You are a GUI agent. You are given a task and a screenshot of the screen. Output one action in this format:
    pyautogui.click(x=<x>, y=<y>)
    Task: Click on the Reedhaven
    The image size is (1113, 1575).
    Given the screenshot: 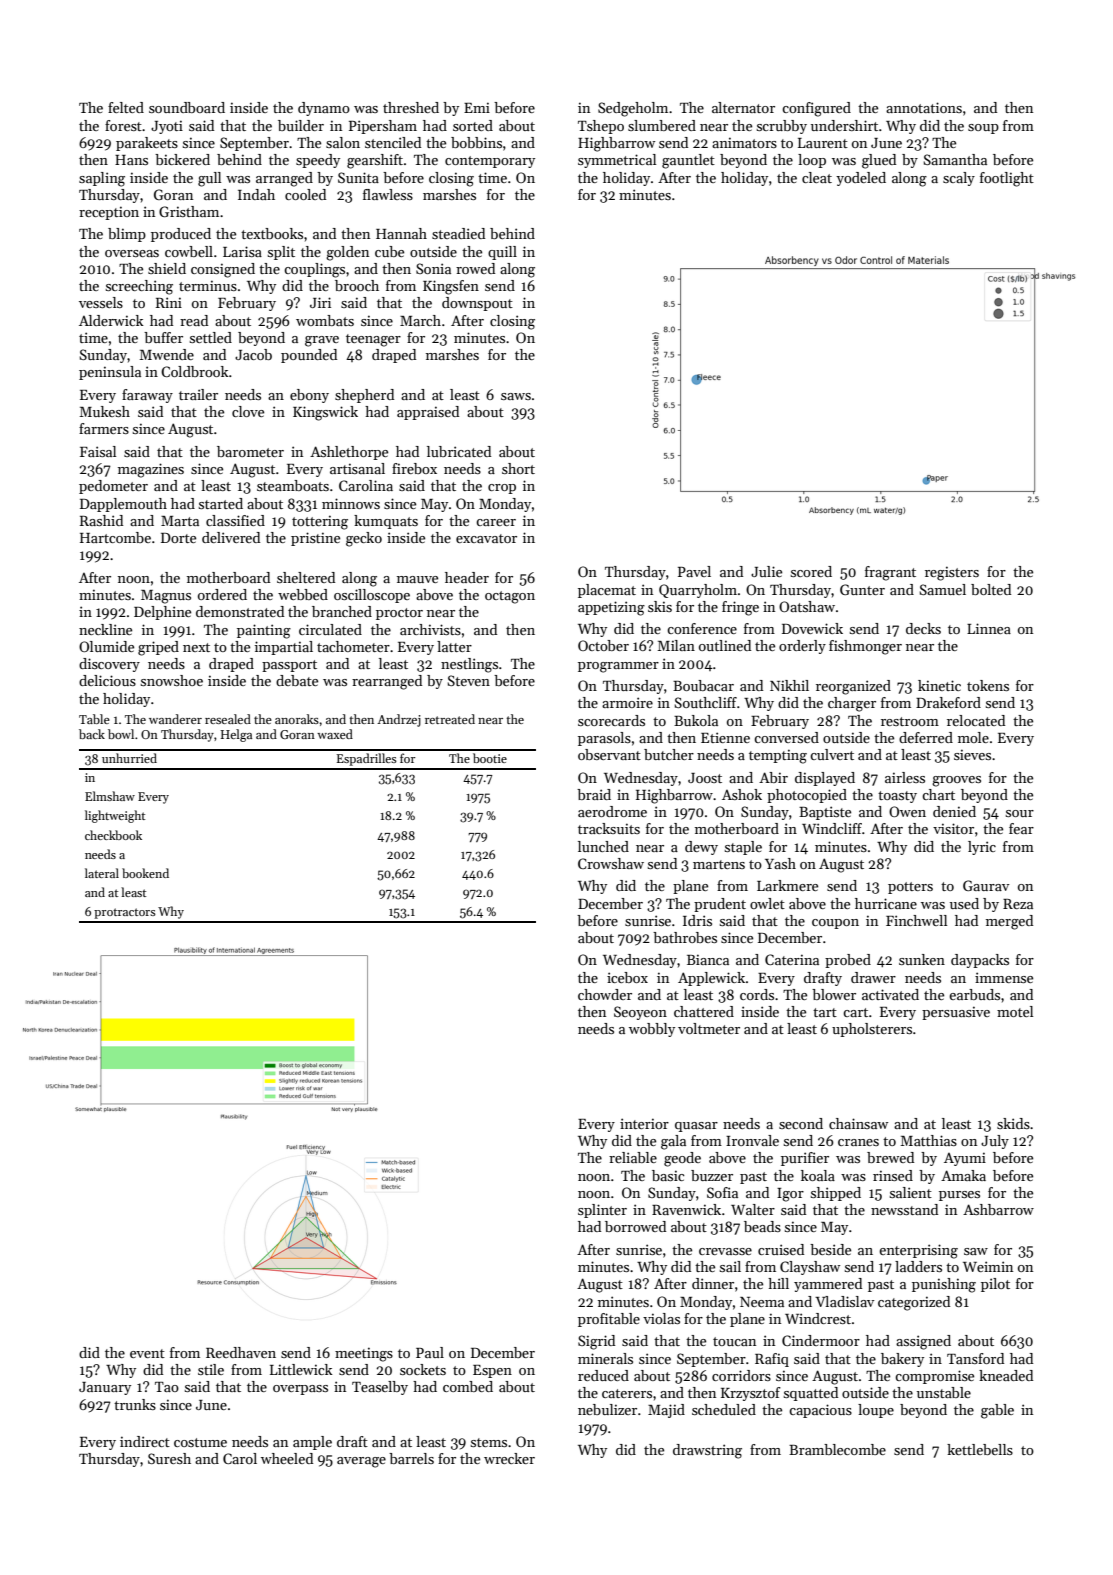 What is the action you would take?
    pyautogui.click(x=241, y=1352)
